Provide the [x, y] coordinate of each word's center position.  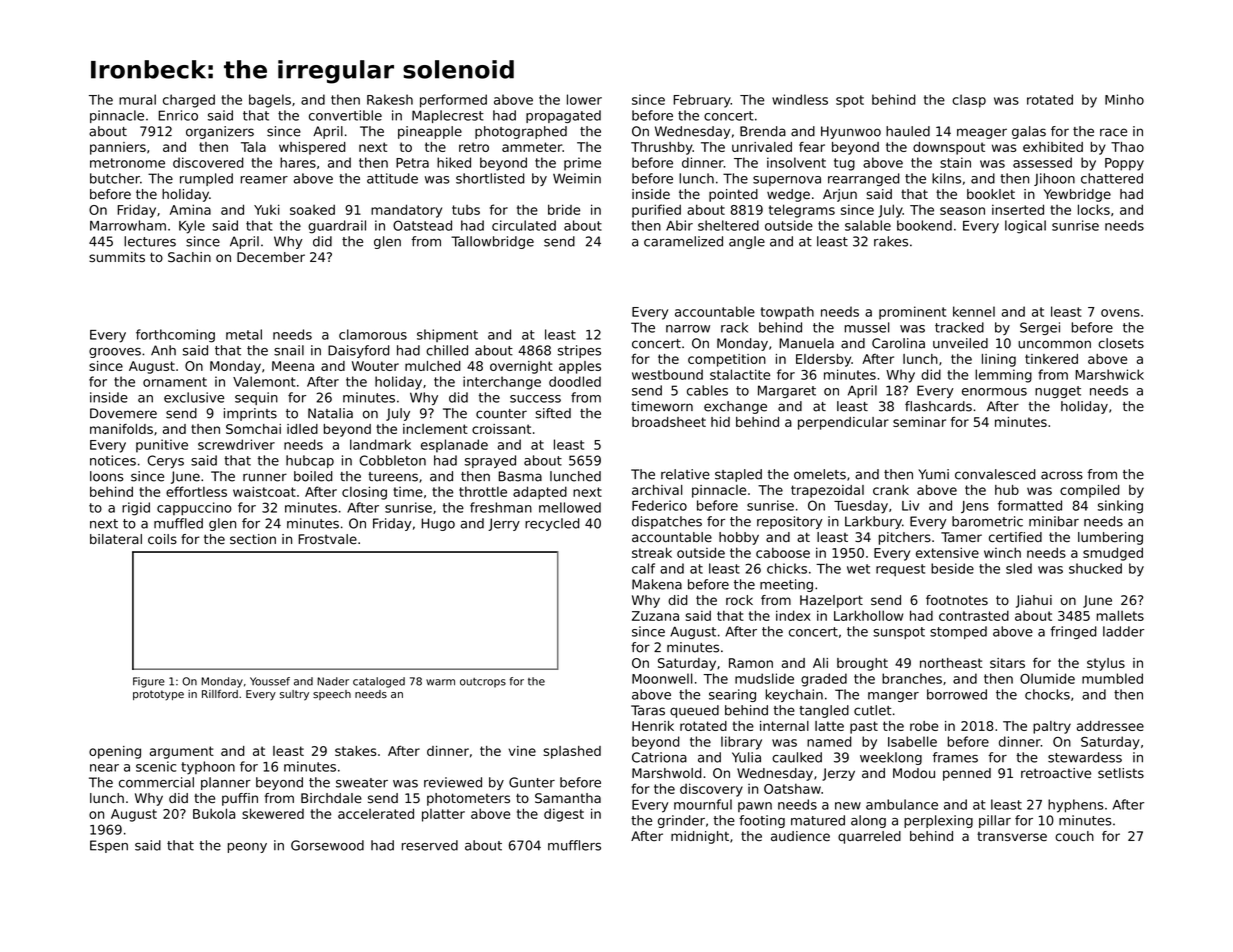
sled [1019, 568]
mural [137, 99]
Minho [1124, 99]
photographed [521, 132]
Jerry [504, 524]
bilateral [116, 539]
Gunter [532, 782]
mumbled [1112, 678]
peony [247, 848]
